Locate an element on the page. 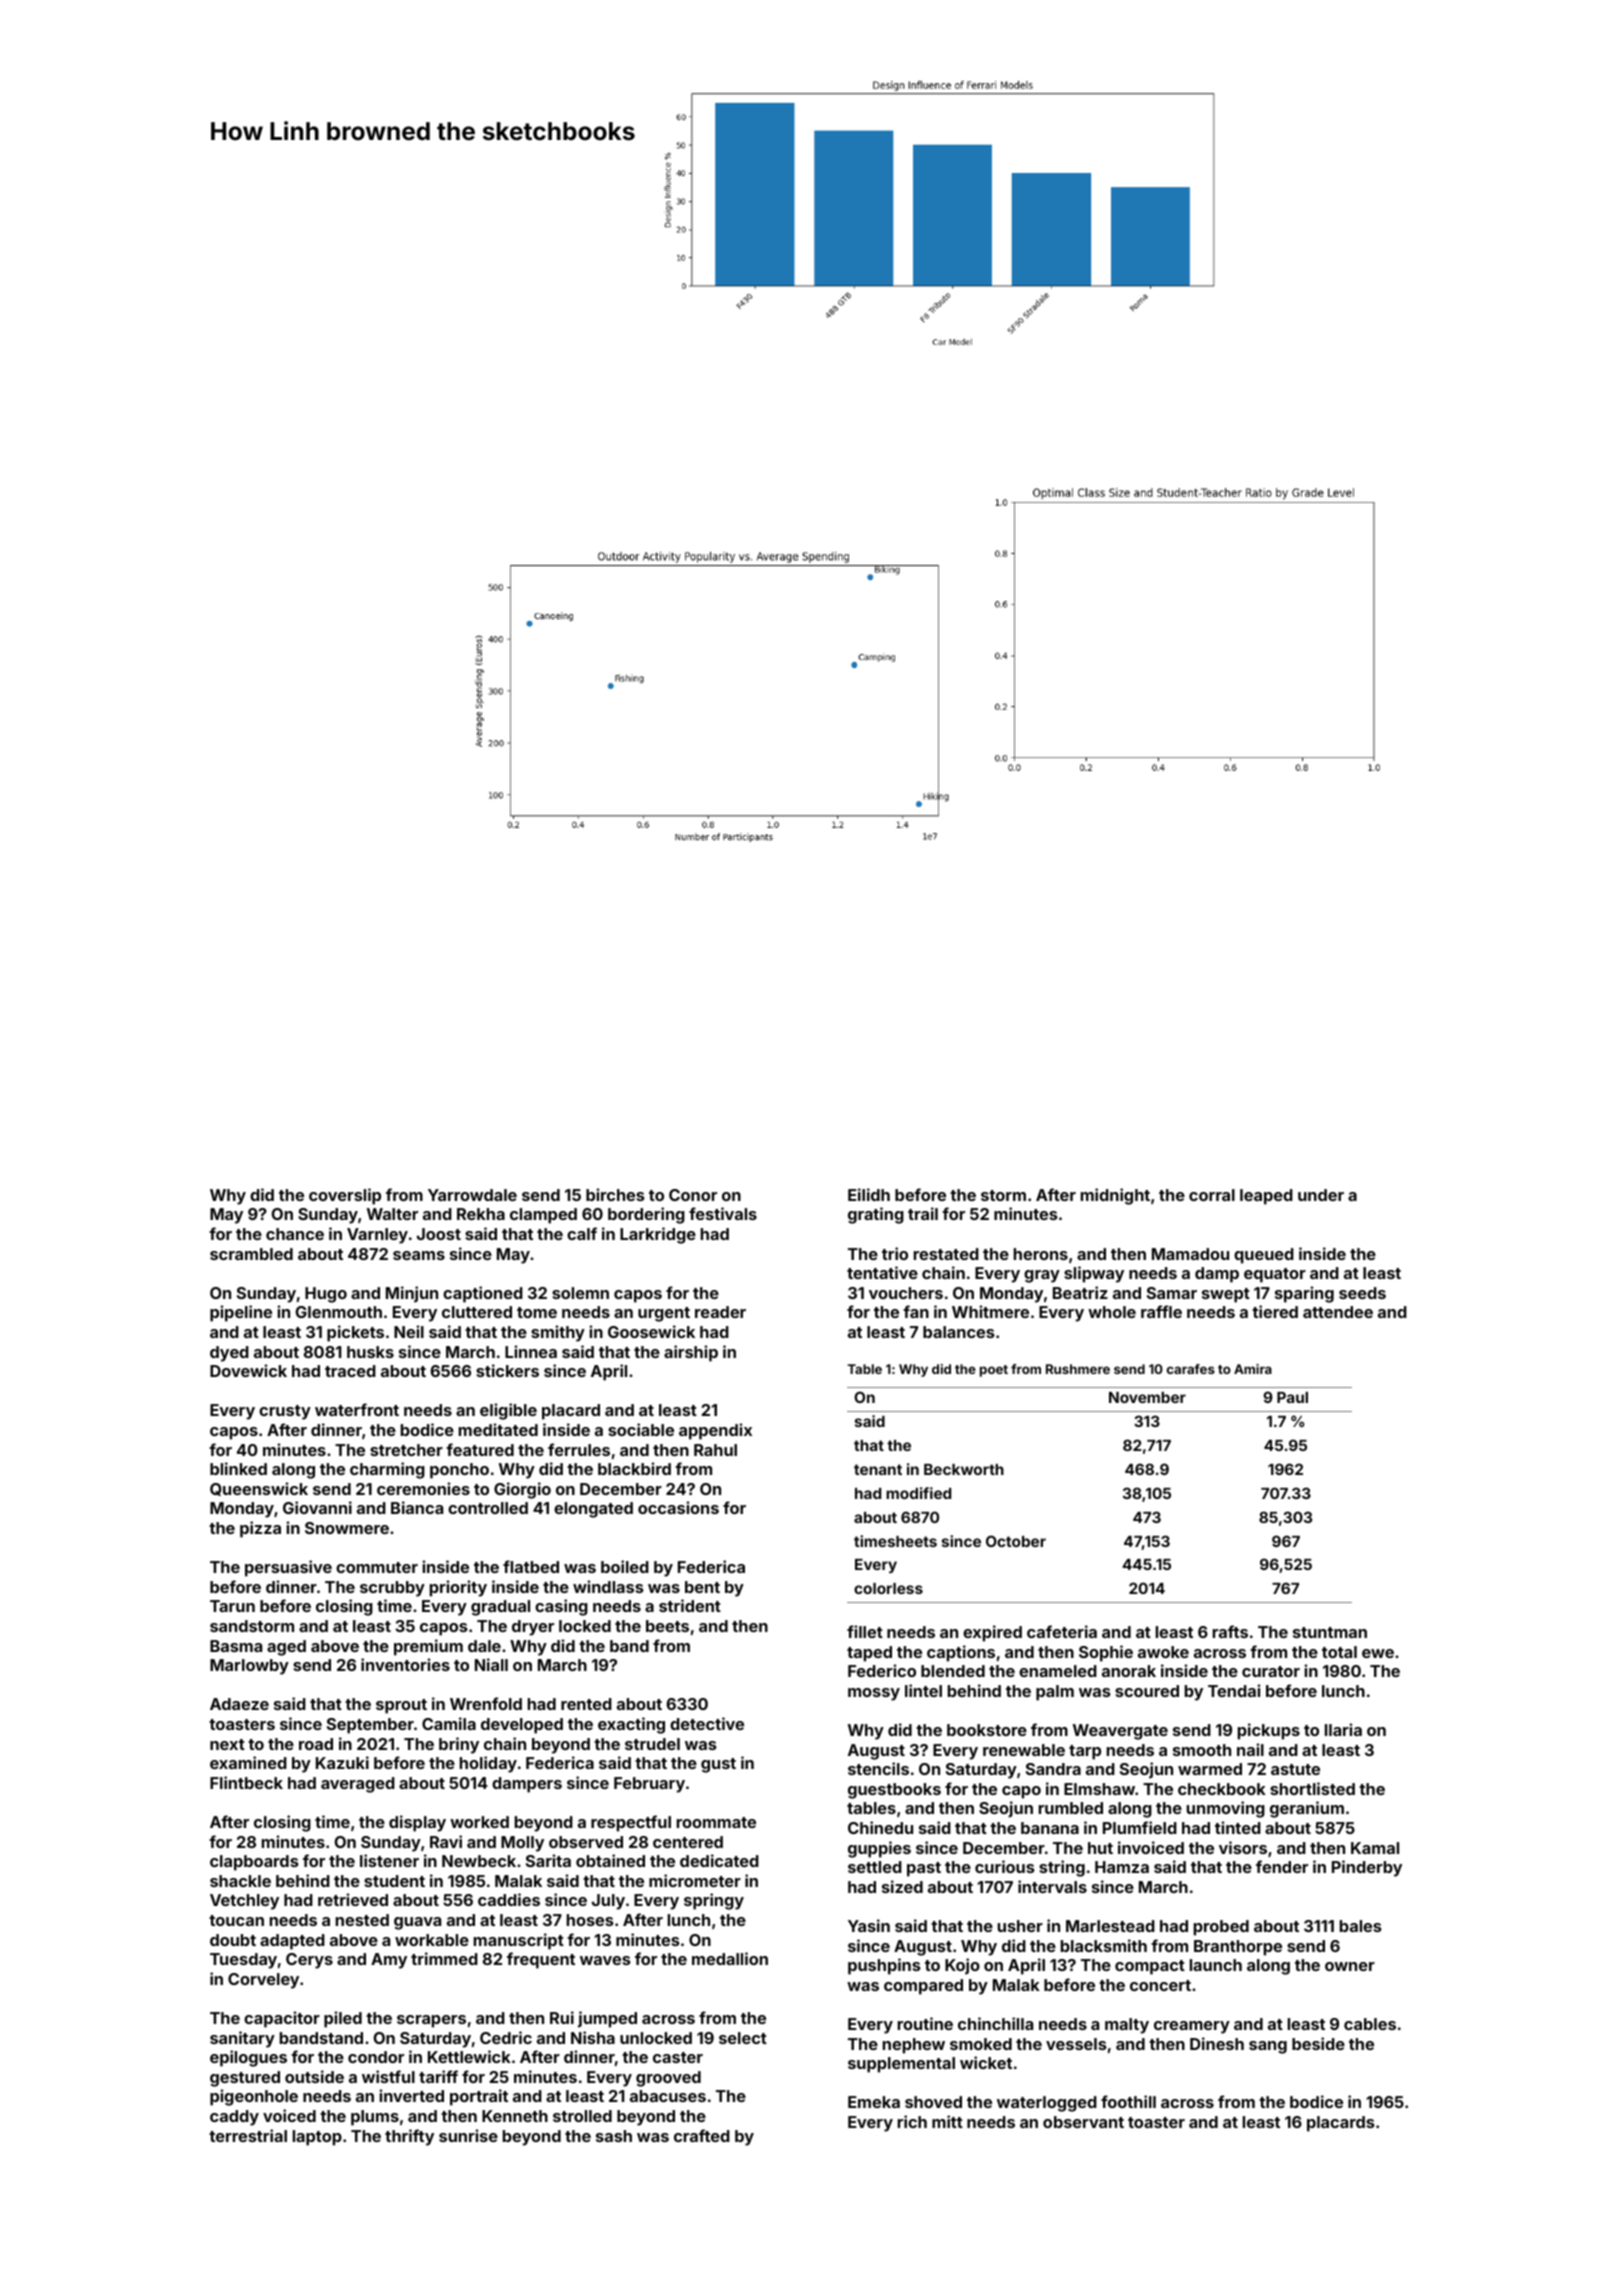 The image size is (1620, 2292). colorless is located at coordinates (888, 1588).
